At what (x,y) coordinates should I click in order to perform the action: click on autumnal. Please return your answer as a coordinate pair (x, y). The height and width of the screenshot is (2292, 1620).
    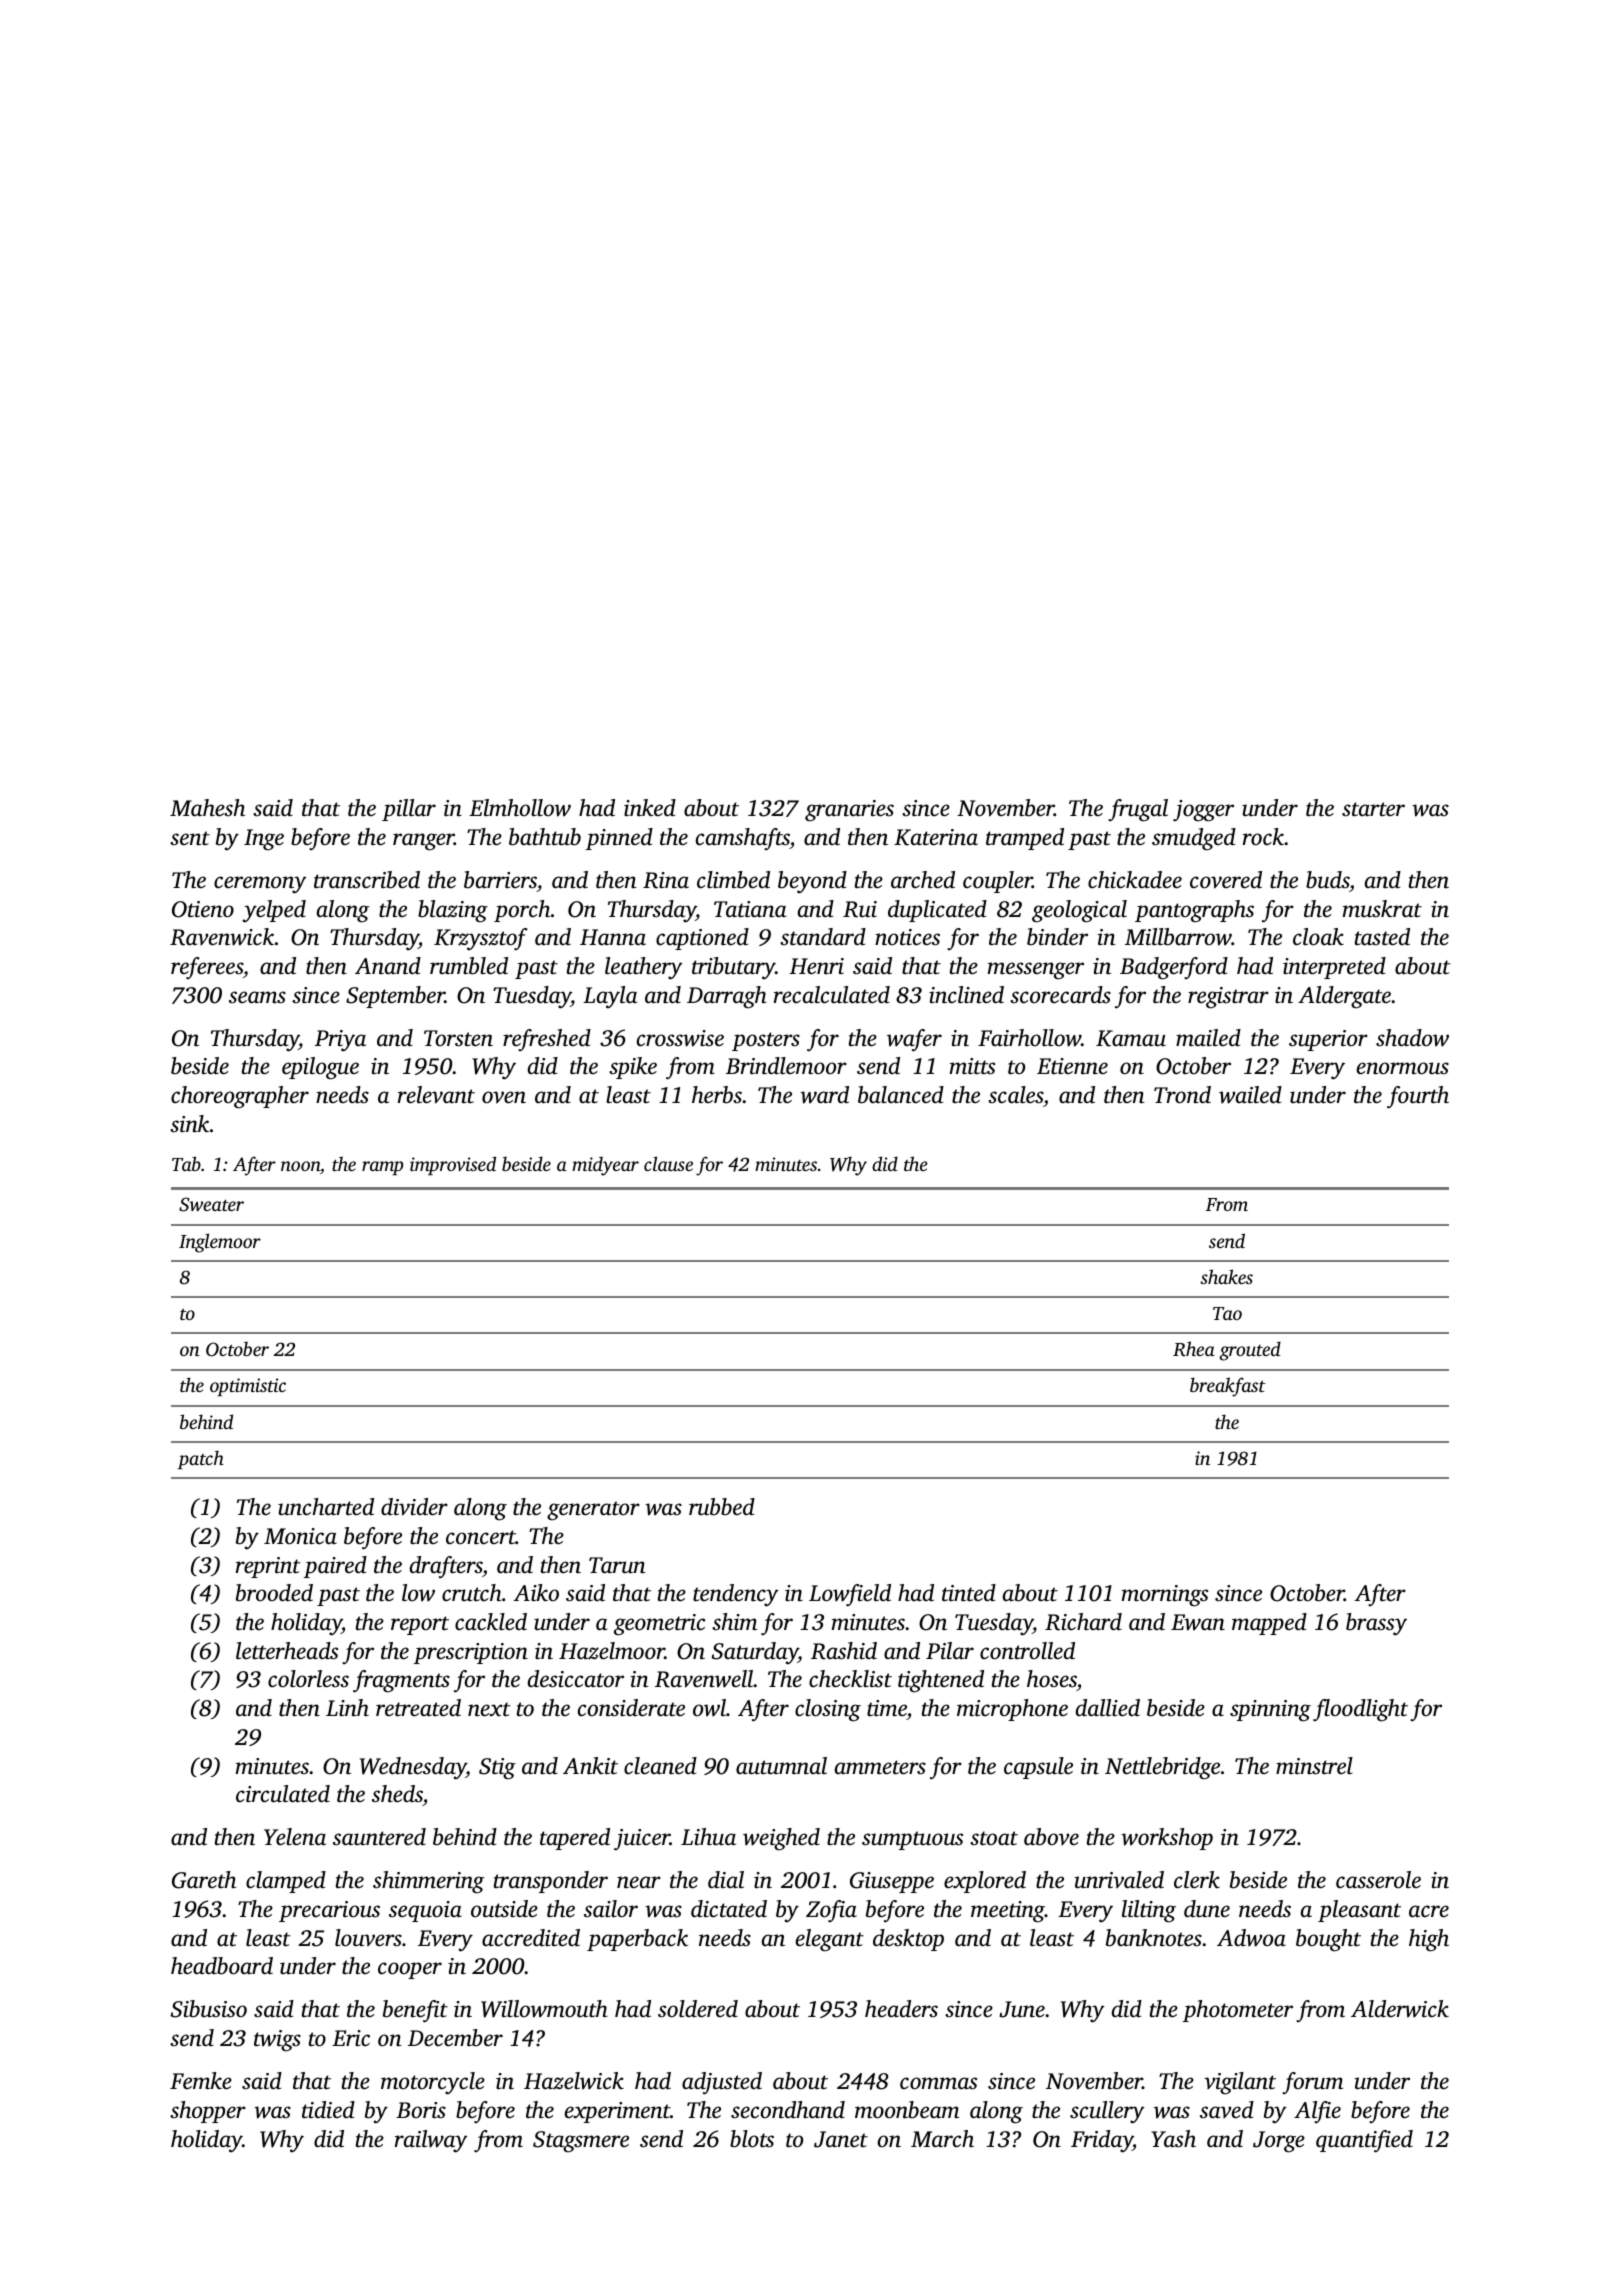
    Looking at the image, I should click on (781, 1766).
